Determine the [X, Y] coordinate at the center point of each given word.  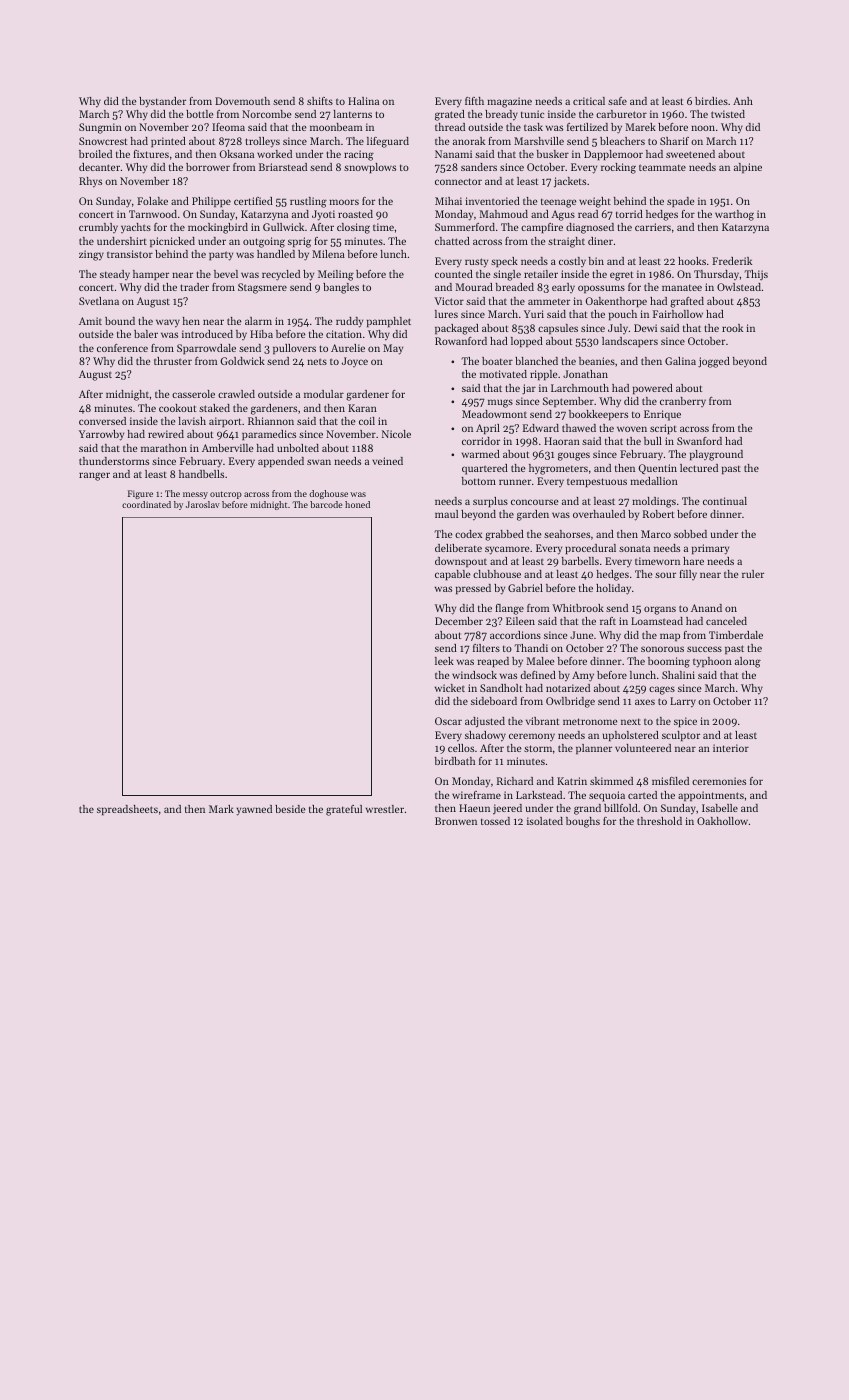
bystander [162, 102]
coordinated [146, 504]
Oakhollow [722, 821]
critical [589, 101]
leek [444, 661]
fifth [474, 101]
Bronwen [456, 821]
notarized [568, 688]
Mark [221, 809]
